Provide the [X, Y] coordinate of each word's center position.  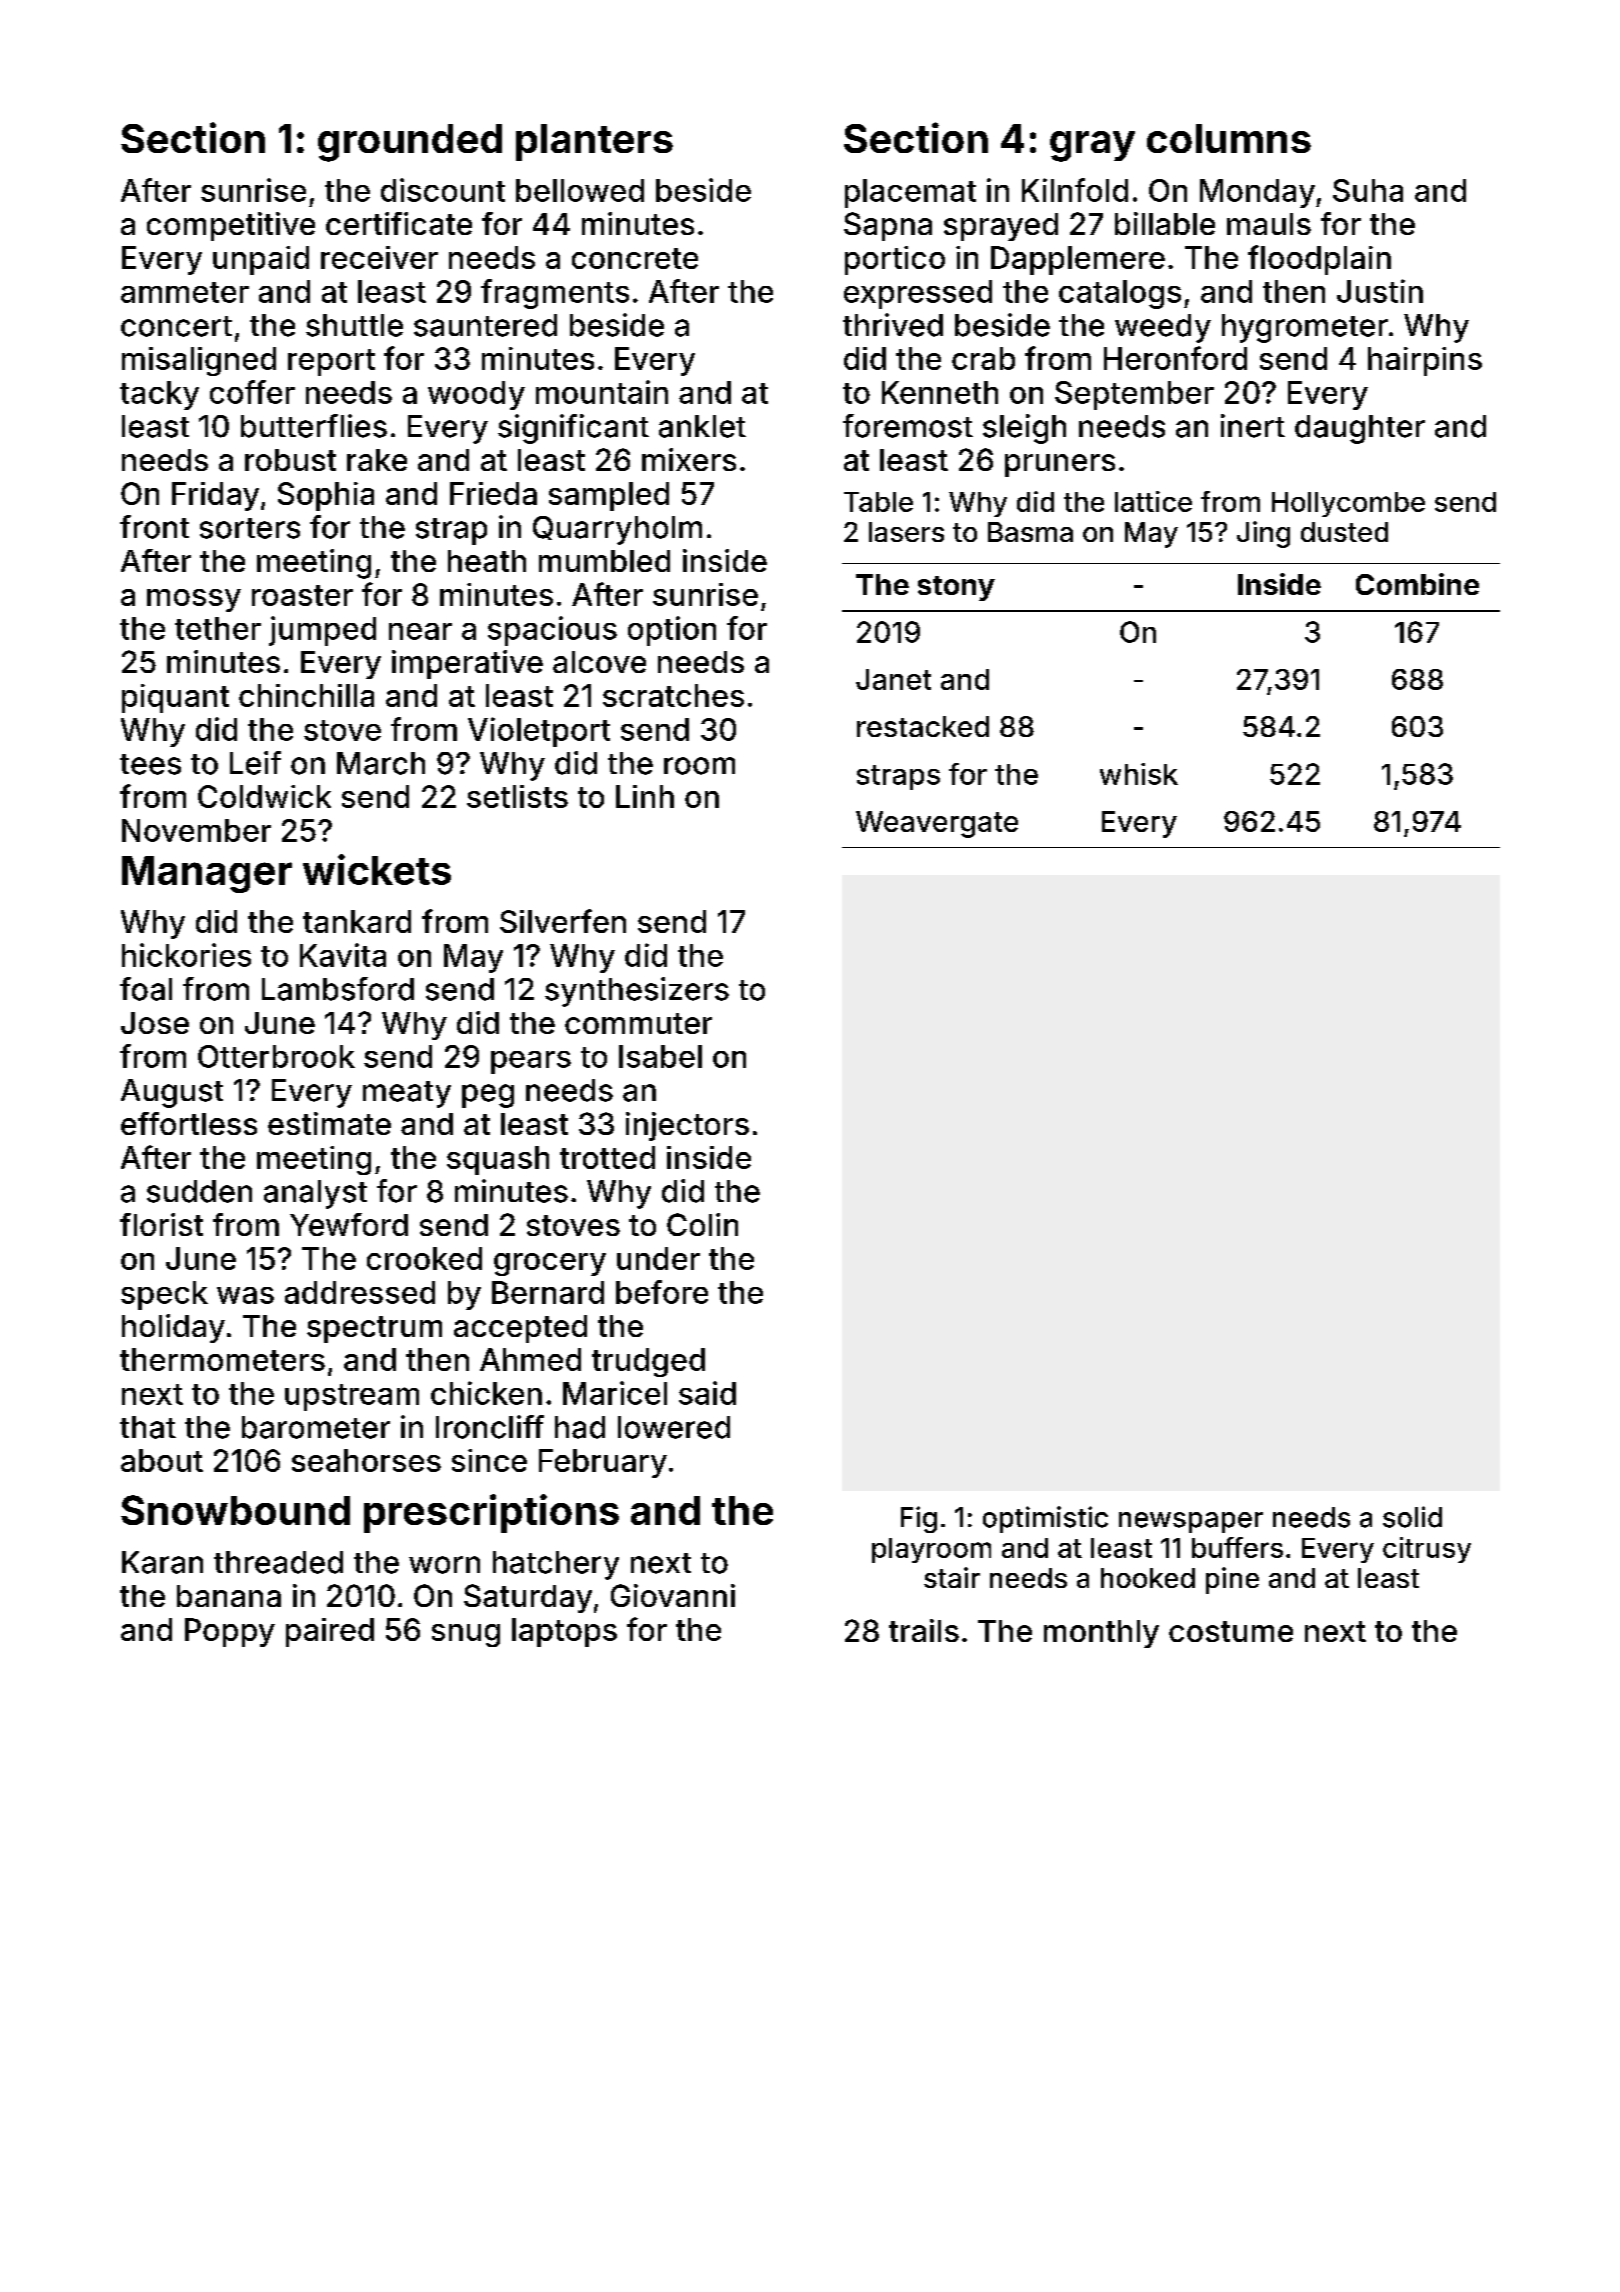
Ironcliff [490, 1427]
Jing [1263, 534]
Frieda [493, 493]
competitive [231, 226]
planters [594, 142]
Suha [1368, 190]
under [658, 1258]
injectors [687, 1126]
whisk [1139, 774]
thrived [893, 325]
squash [498, 1160]
